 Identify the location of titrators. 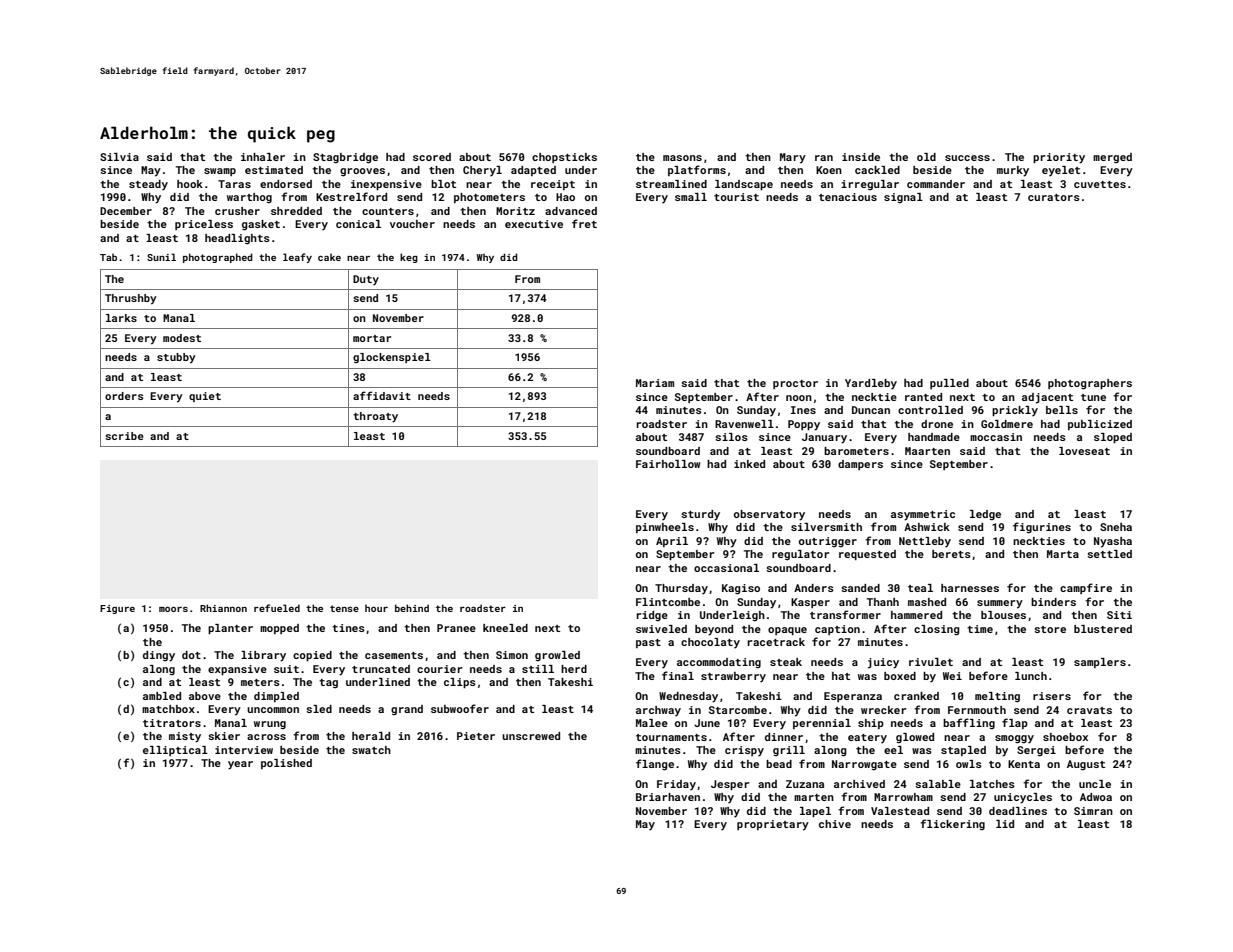
(172, 723).
